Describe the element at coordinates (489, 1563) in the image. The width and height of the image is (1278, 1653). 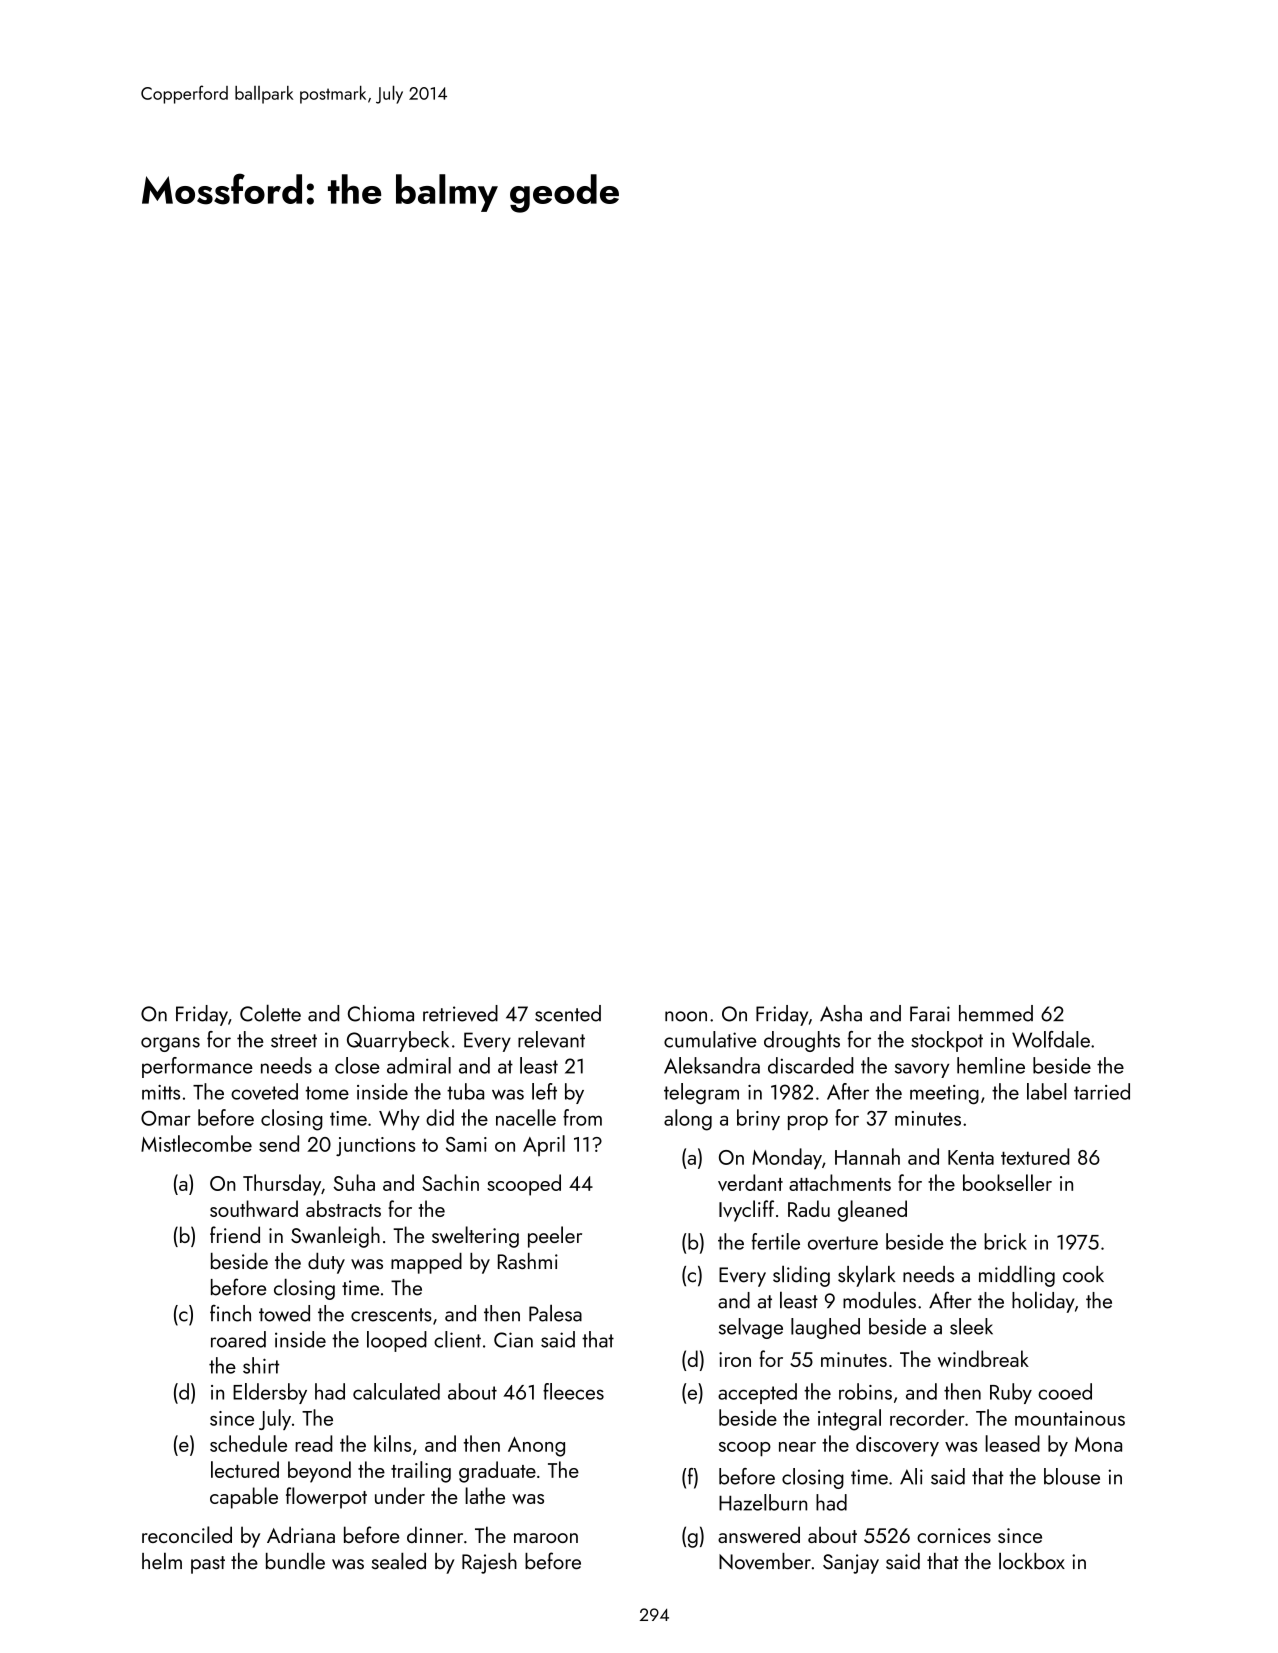
I see `Rajesh` at that location.
